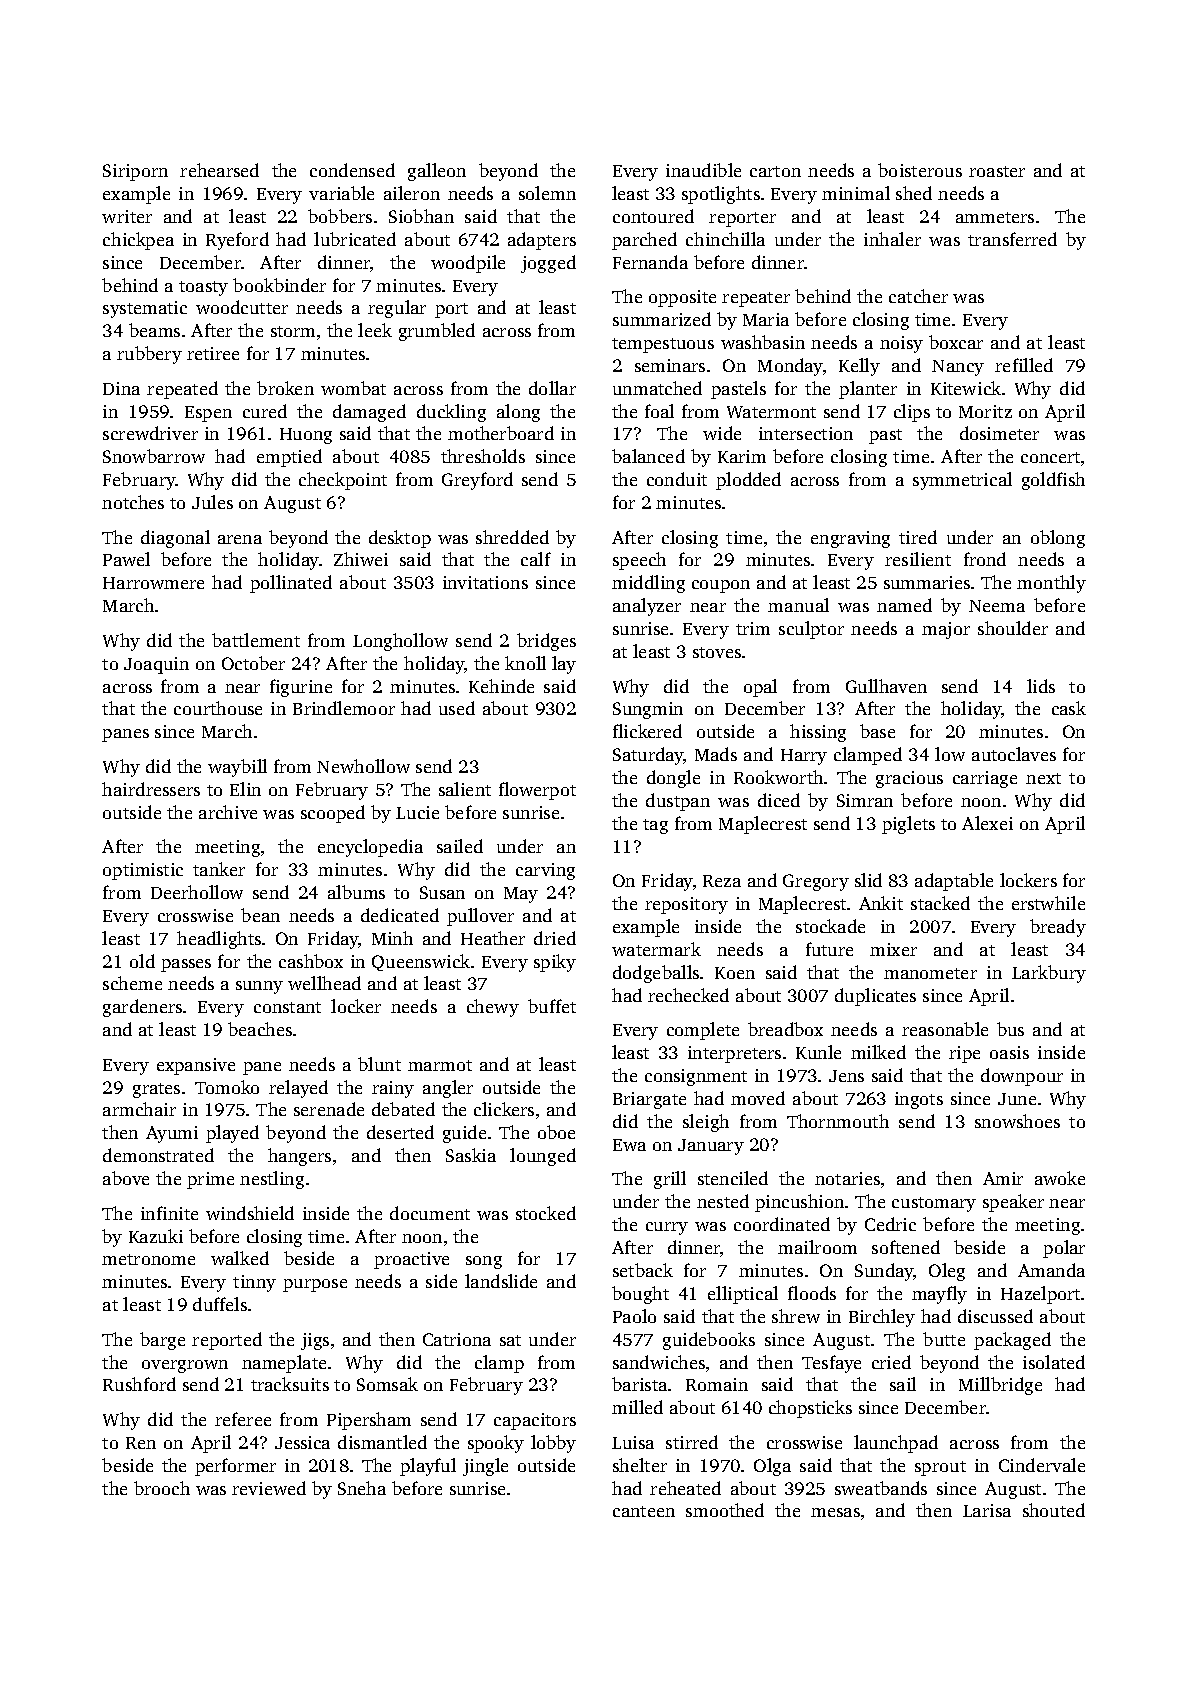 This document has height=1682, width=1189. I want to click on grill, so click(670, 1180).
